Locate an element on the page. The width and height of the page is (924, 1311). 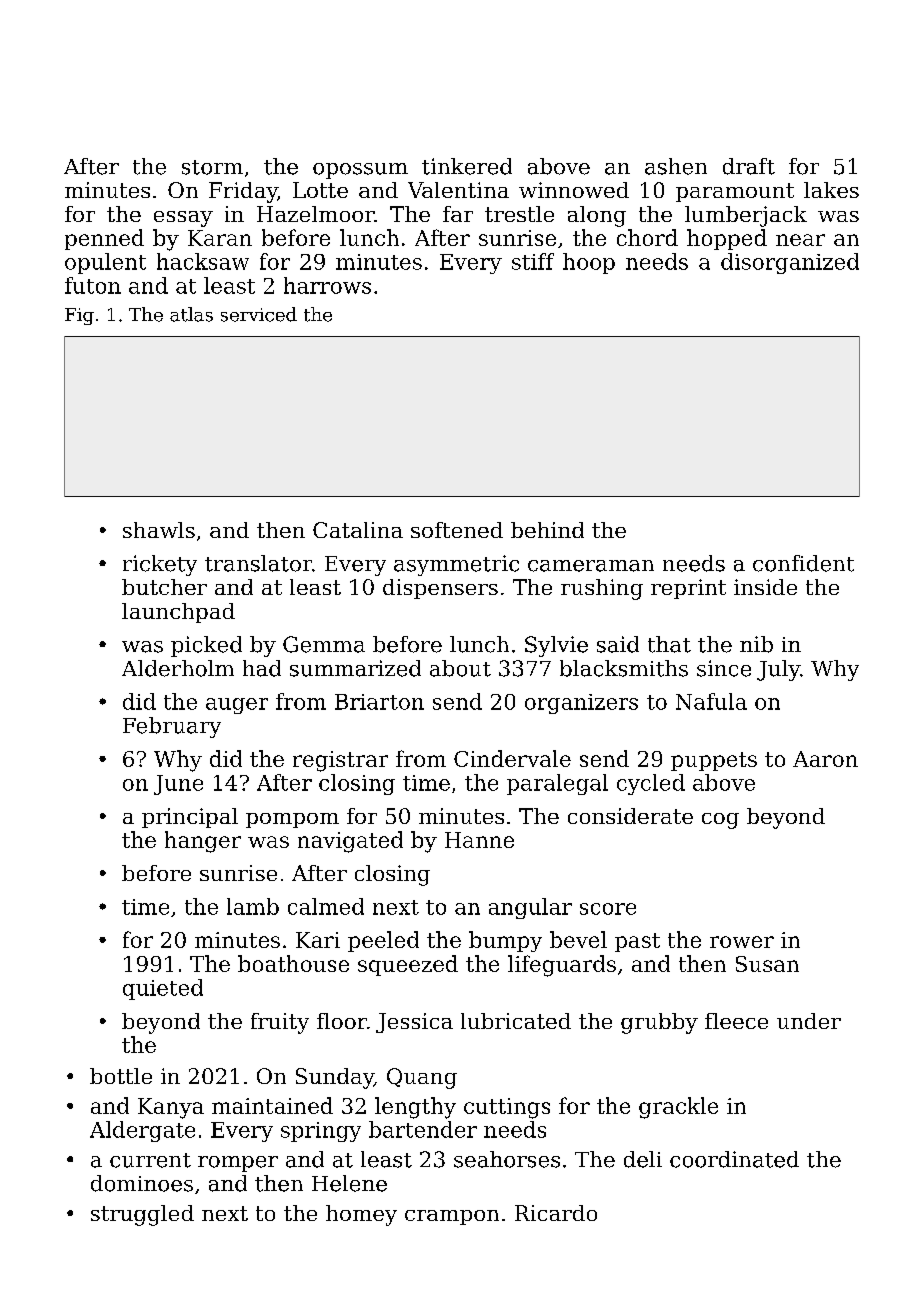
rower is located at coordinates (742, 942).
